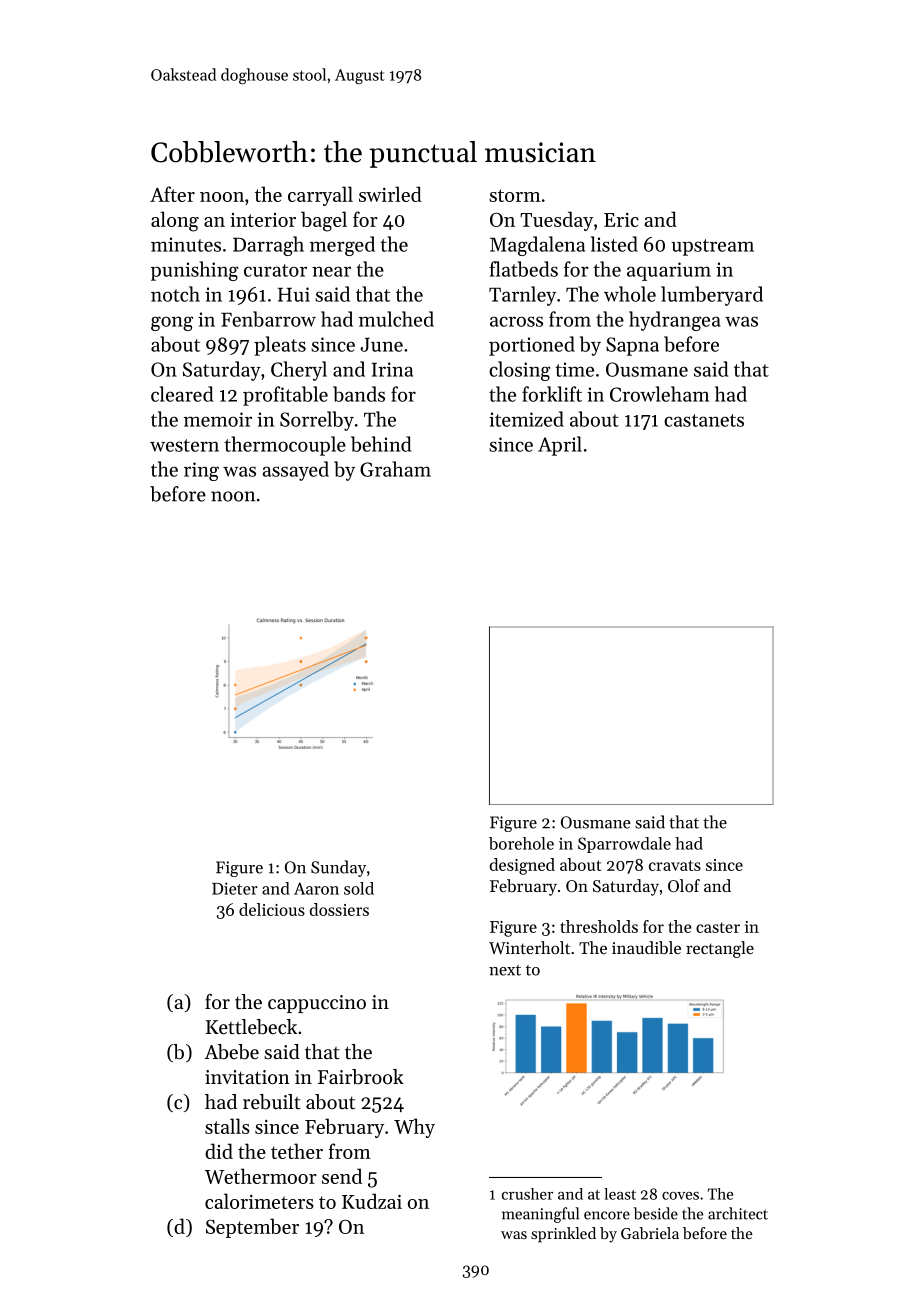 The image size is (924, 1311). Describe the element at coordinates (414, 1128) in the screenshot. I see `Why` at that location.
